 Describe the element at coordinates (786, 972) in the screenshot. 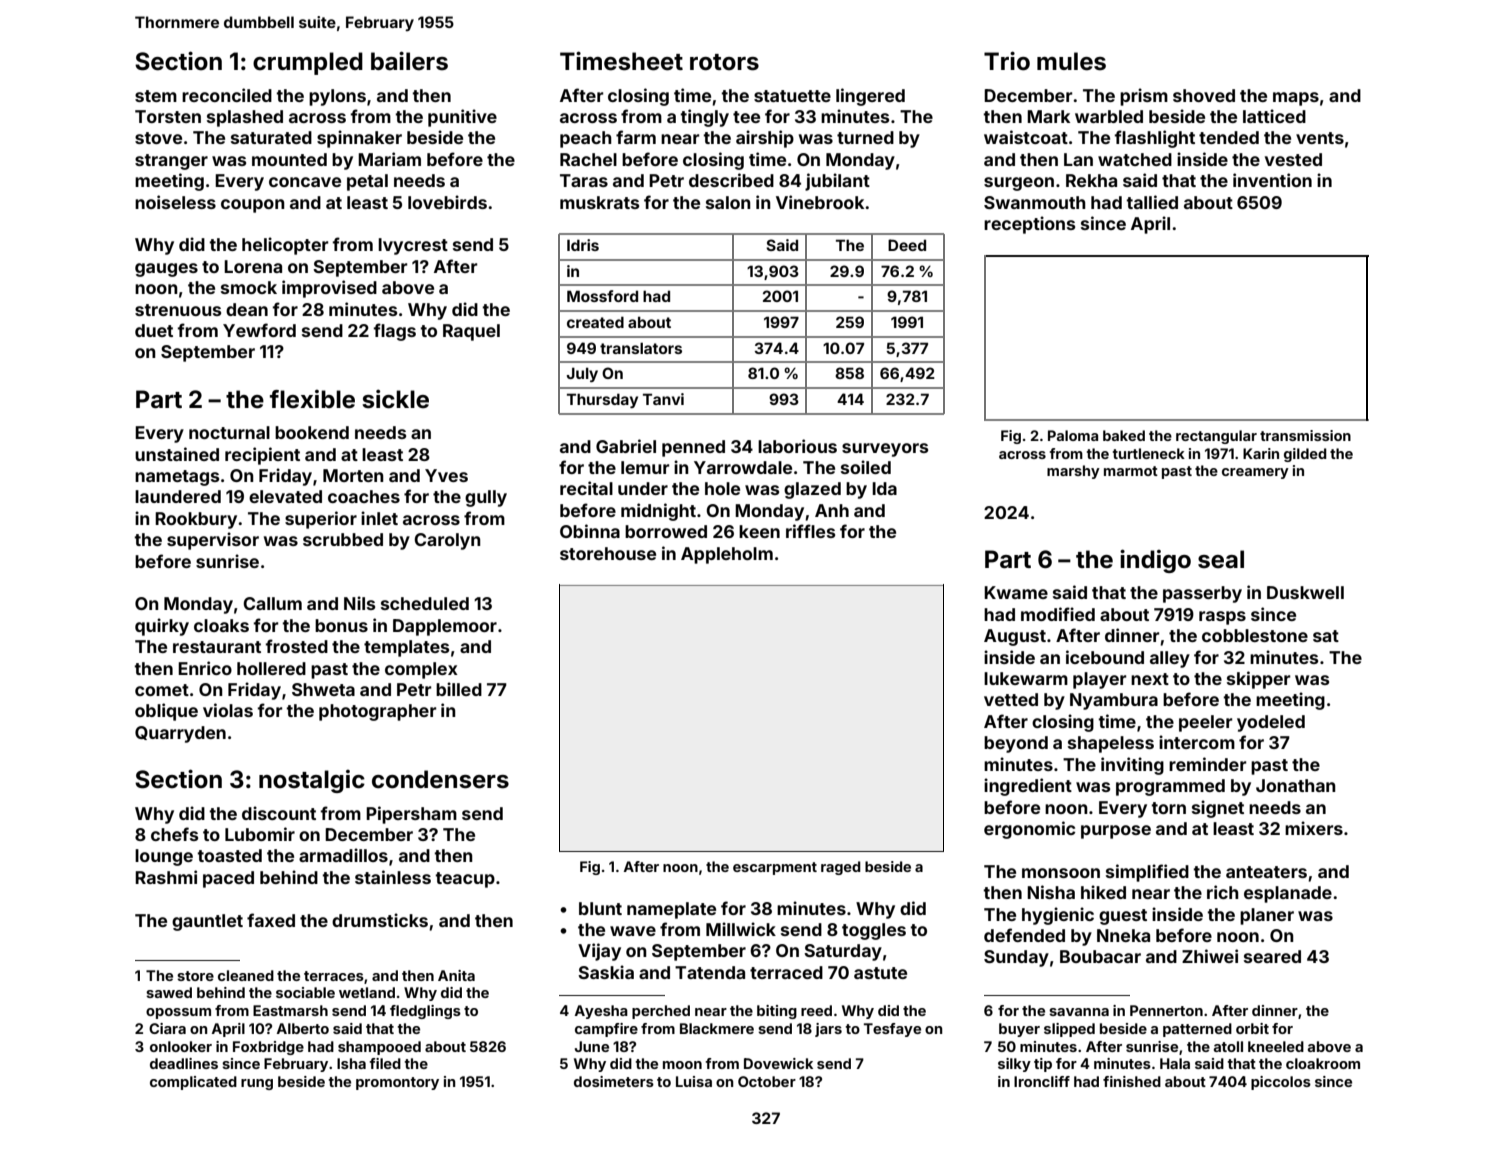

I see `terraced` at that location.
